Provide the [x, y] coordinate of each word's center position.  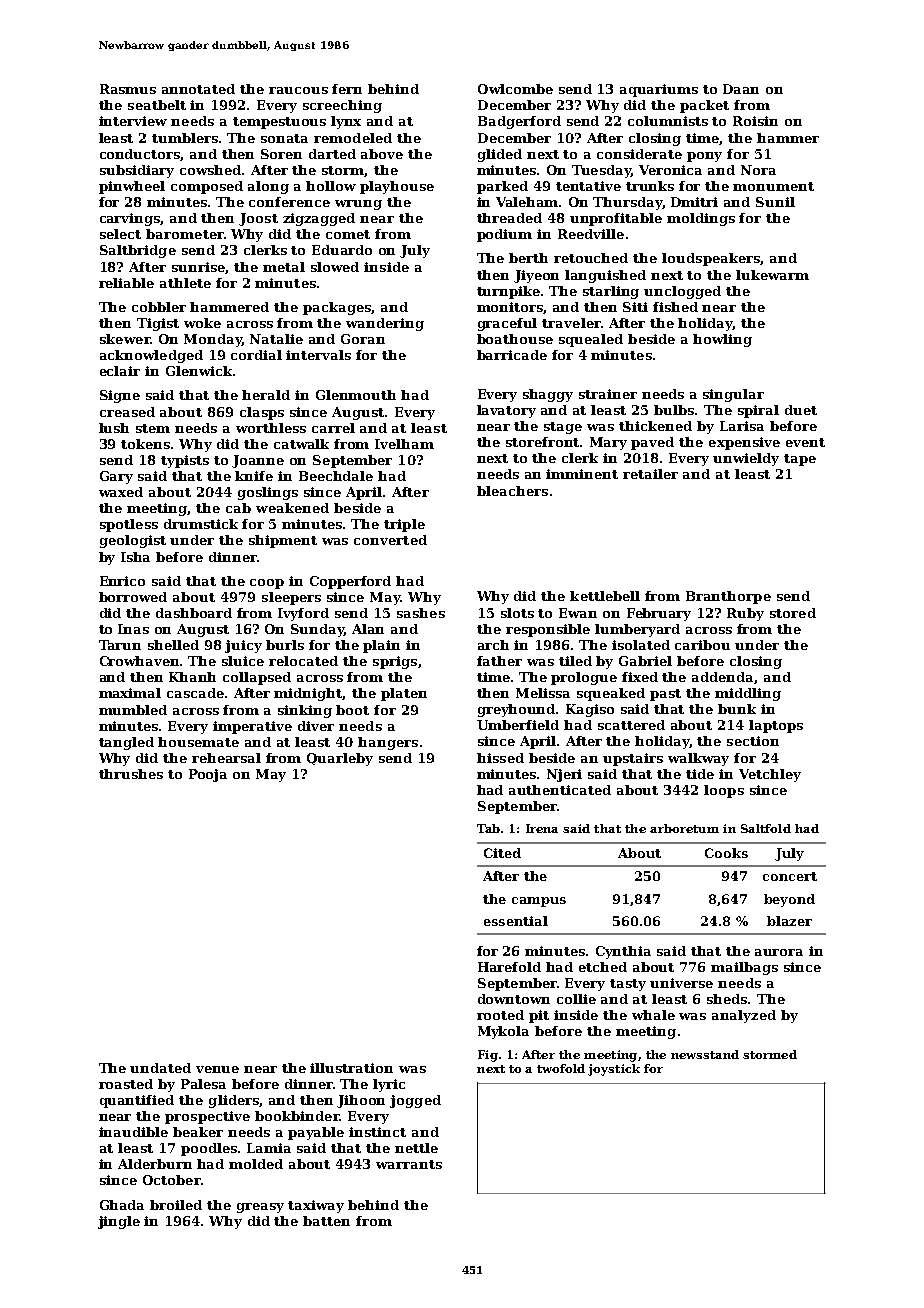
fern [347, 89]
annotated [198, 89]
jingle [119, 1222]
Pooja [208, 775]
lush [114, 428]
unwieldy [746, 459]
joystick [614, 1070]
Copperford [350, 582]
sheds [727, 999]
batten [326, 1221]
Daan [741, 89]
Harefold [509, 967]
